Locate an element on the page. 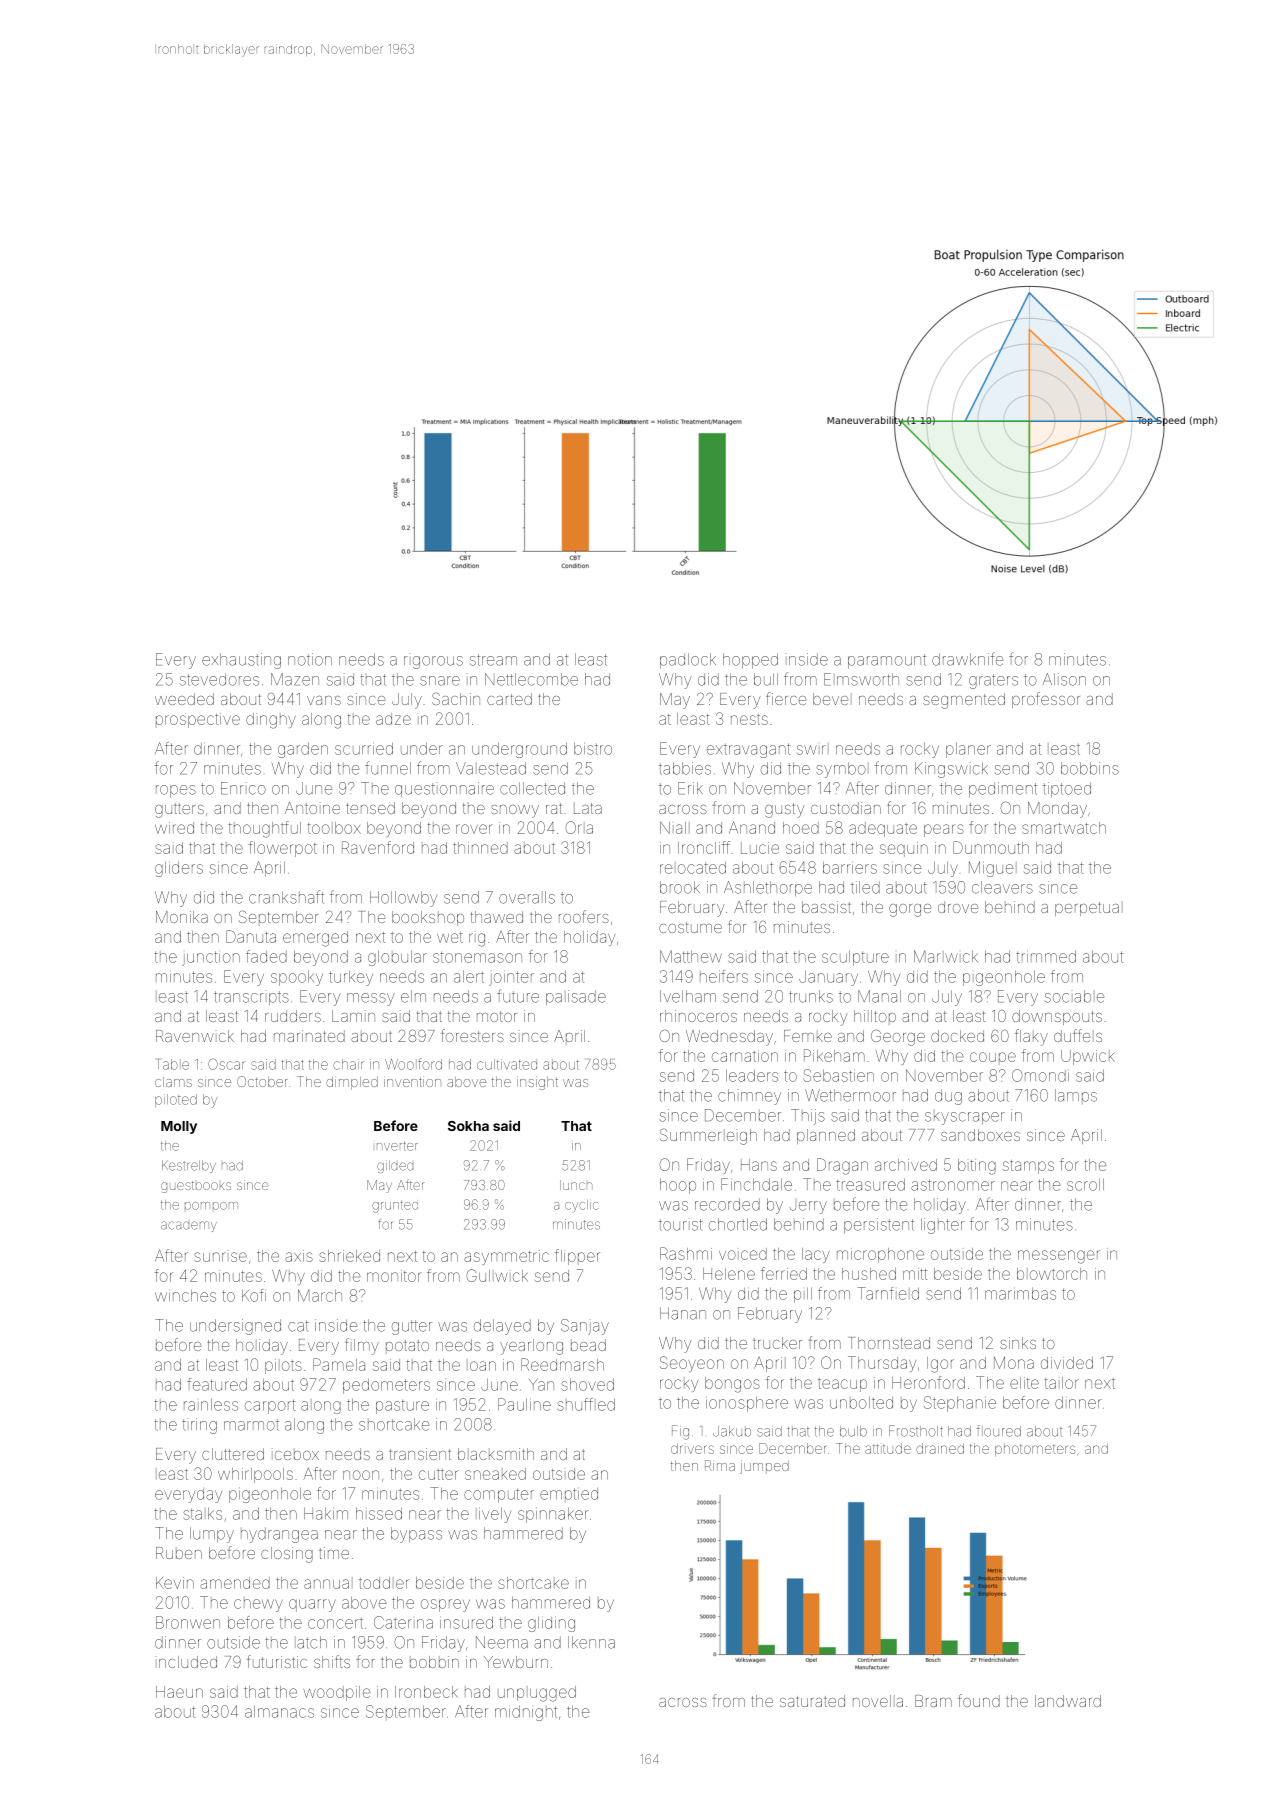 This image has width=1279, height=1809. transcripts is located at coordinates (251, 998).
